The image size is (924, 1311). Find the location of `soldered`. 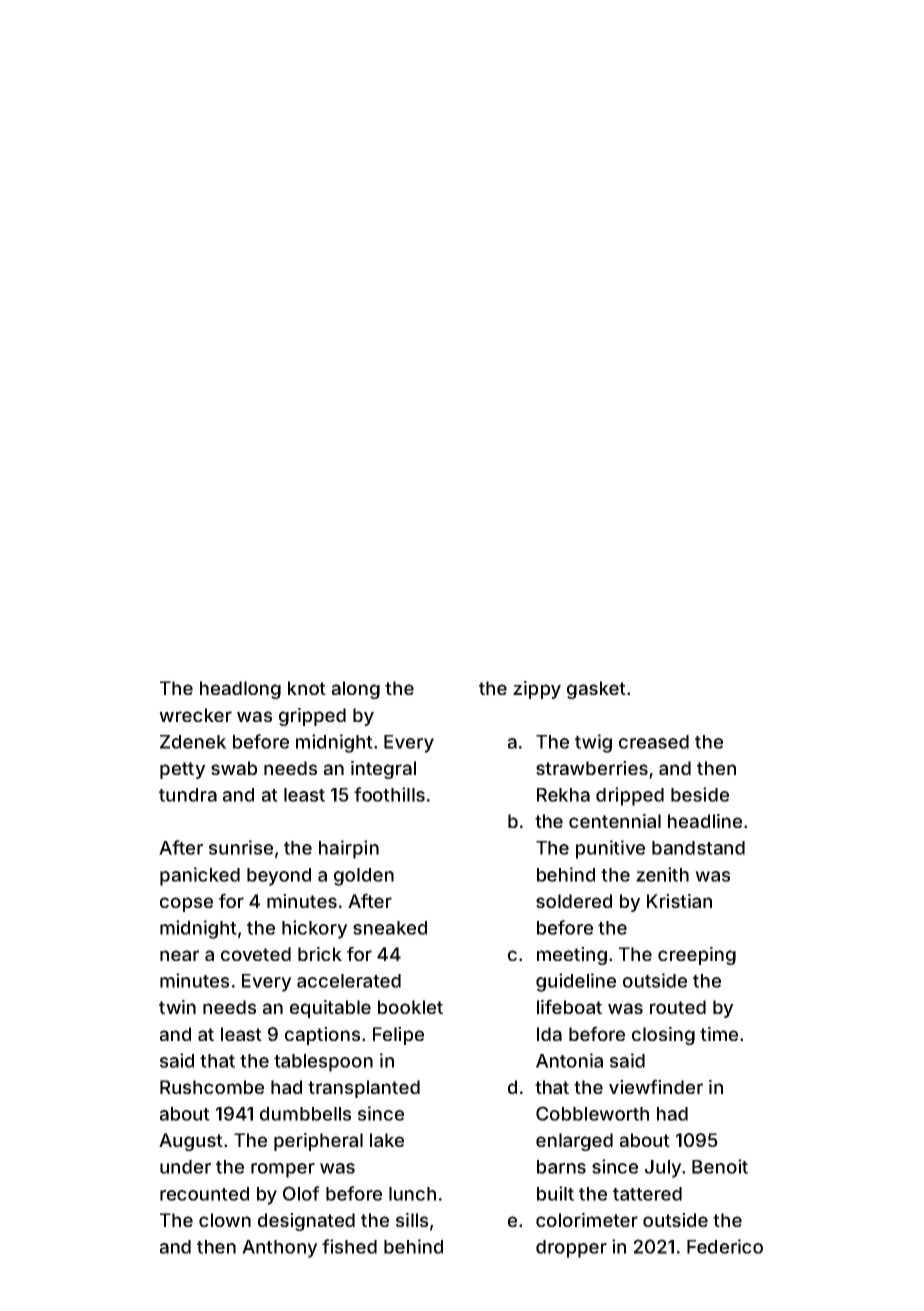

soldered is located at coordinates (574, 901).
